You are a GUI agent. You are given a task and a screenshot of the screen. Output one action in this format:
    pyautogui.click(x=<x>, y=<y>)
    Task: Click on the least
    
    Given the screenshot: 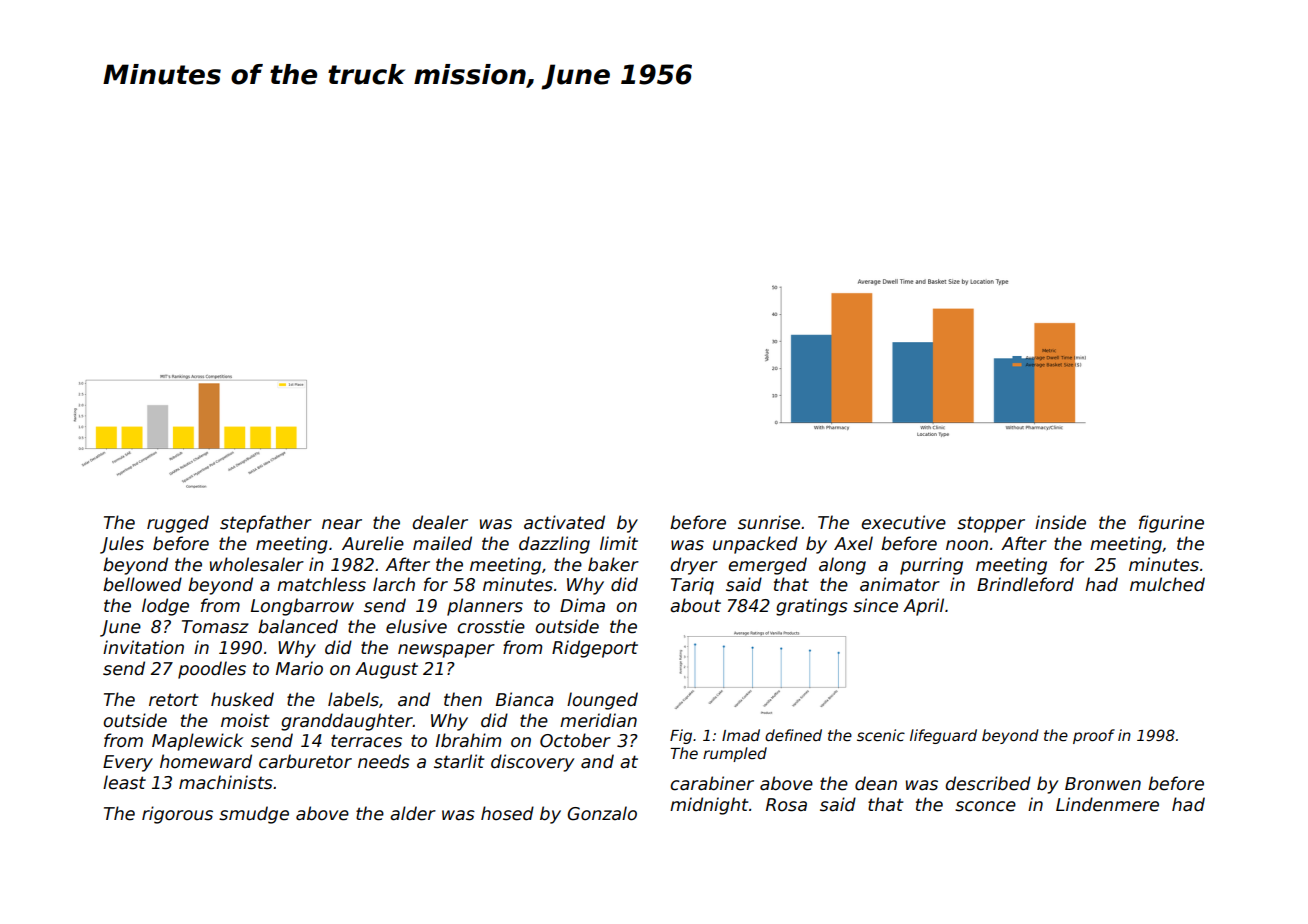 What is the action you would take?
    pyautogui.click(x=124, y=782)
